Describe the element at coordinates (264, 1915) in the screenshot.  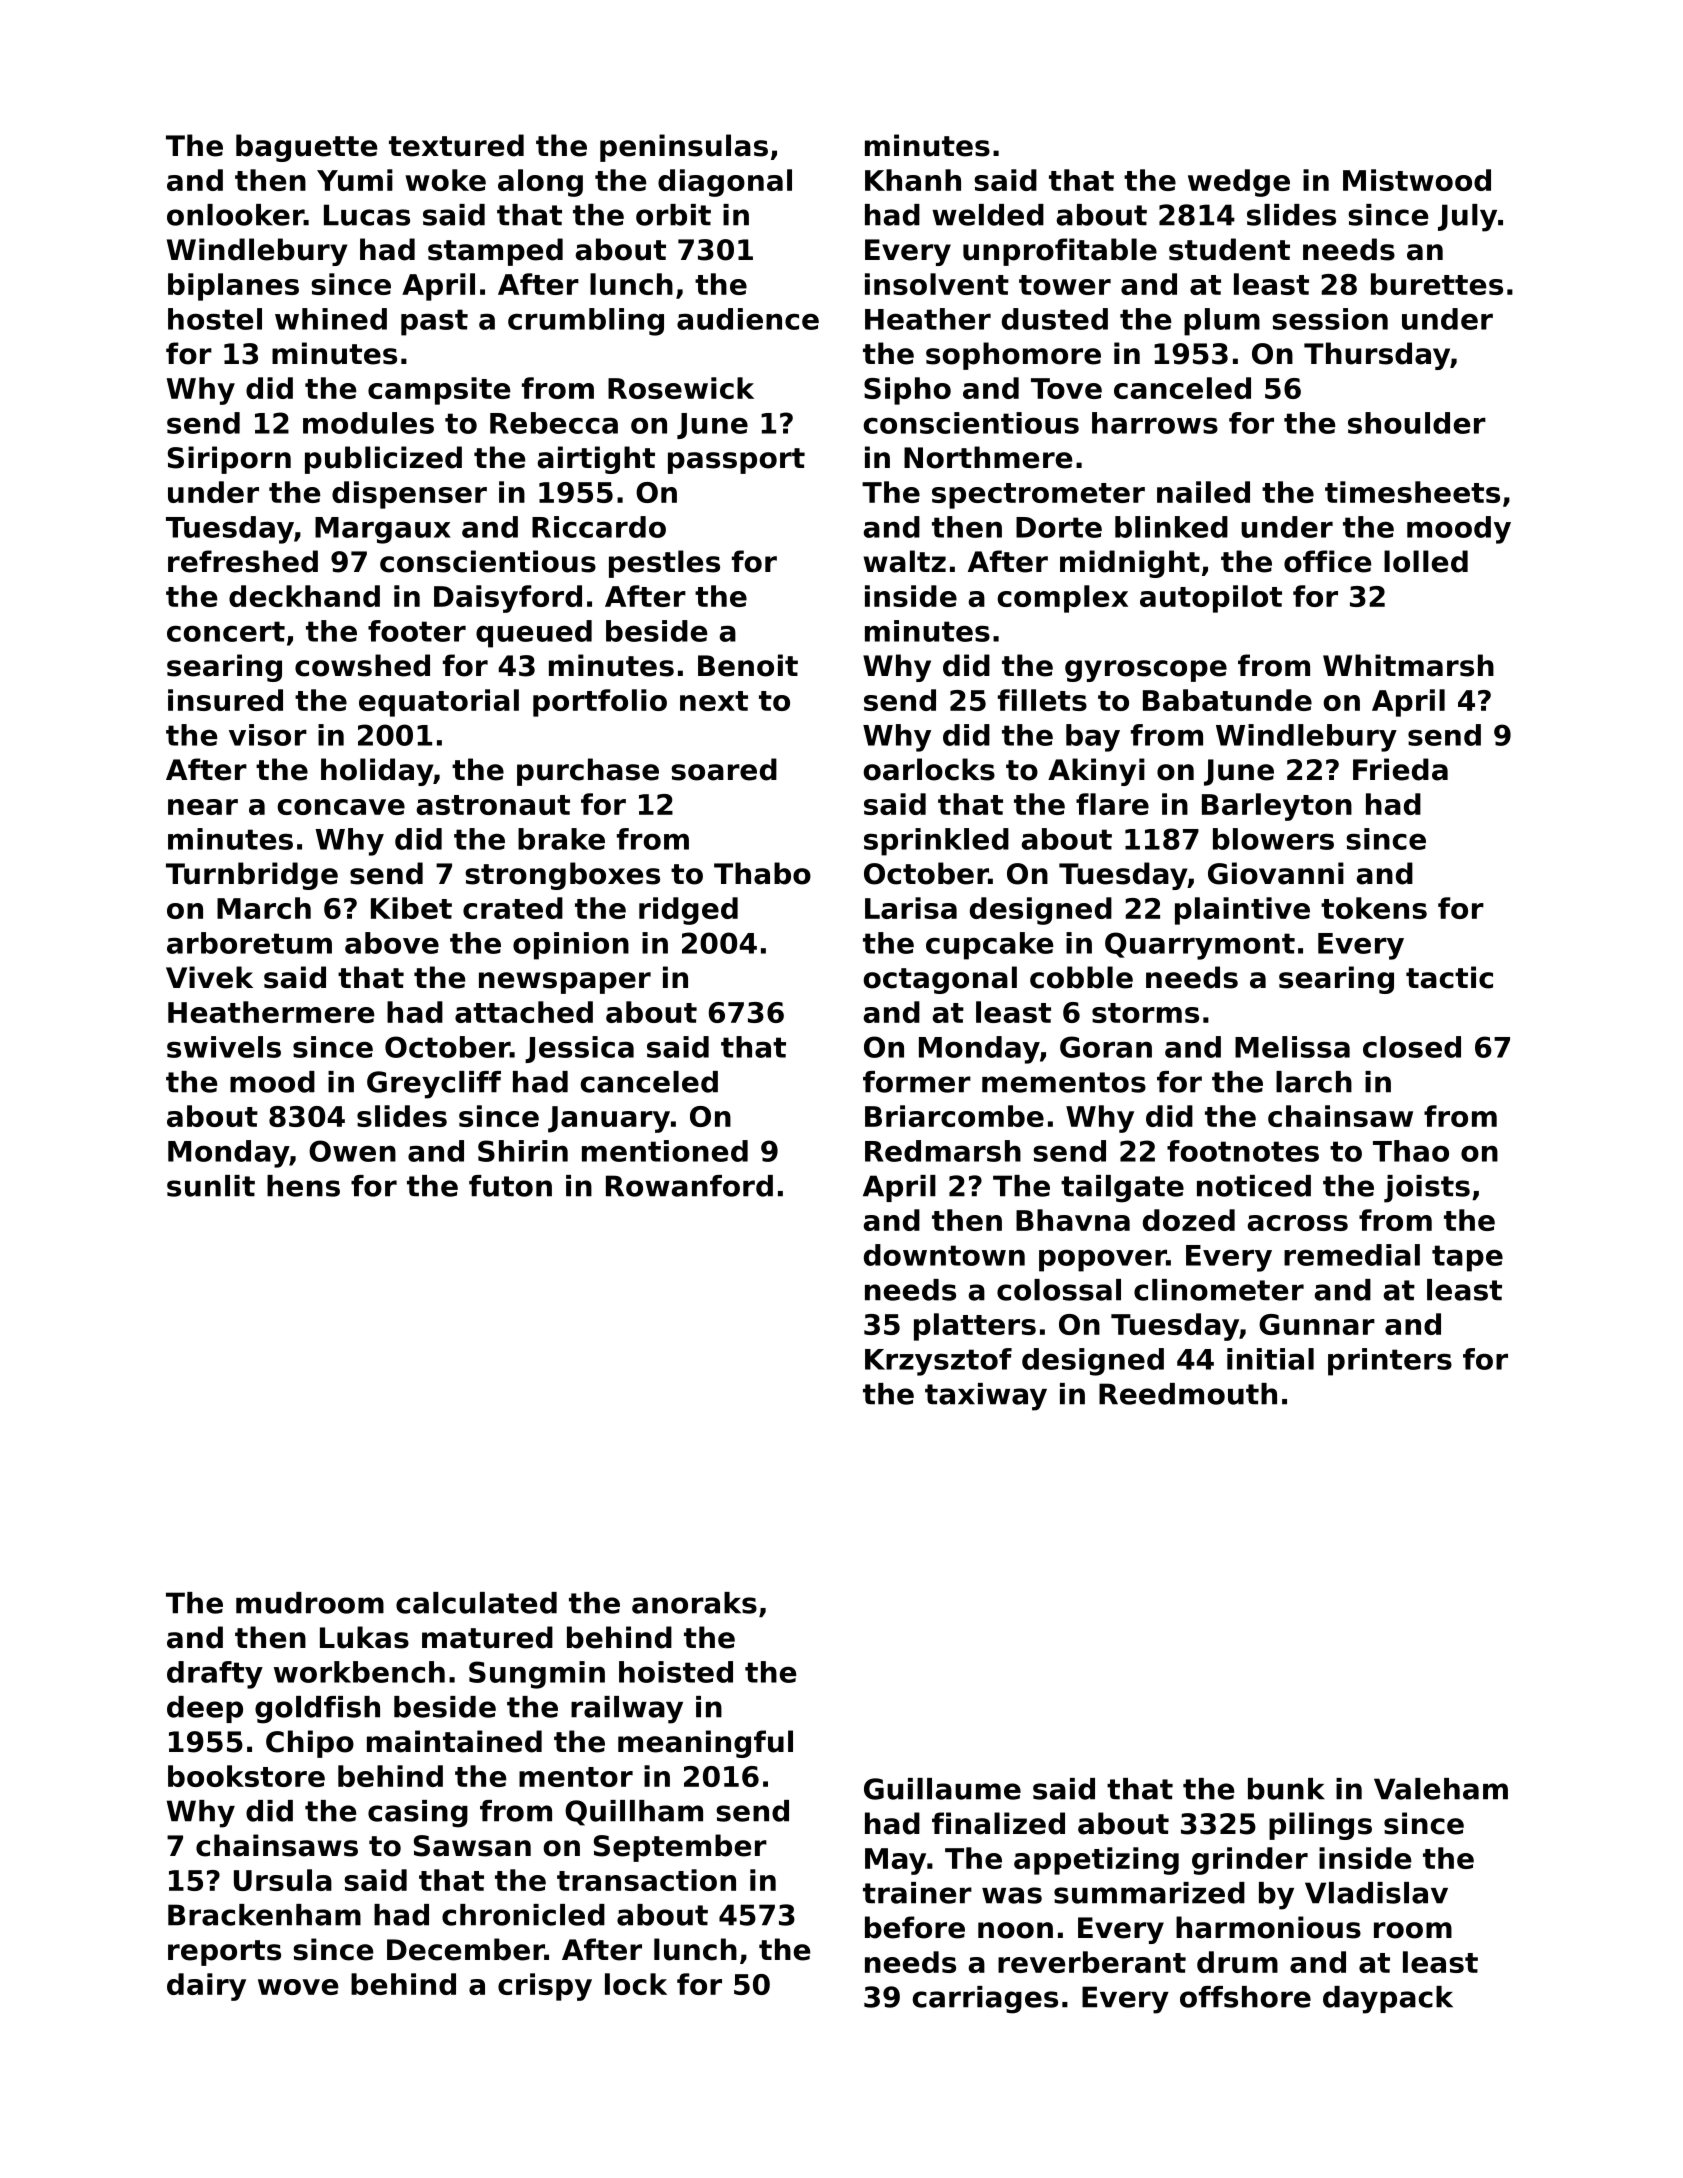
I see `Brackenham` at that location.
